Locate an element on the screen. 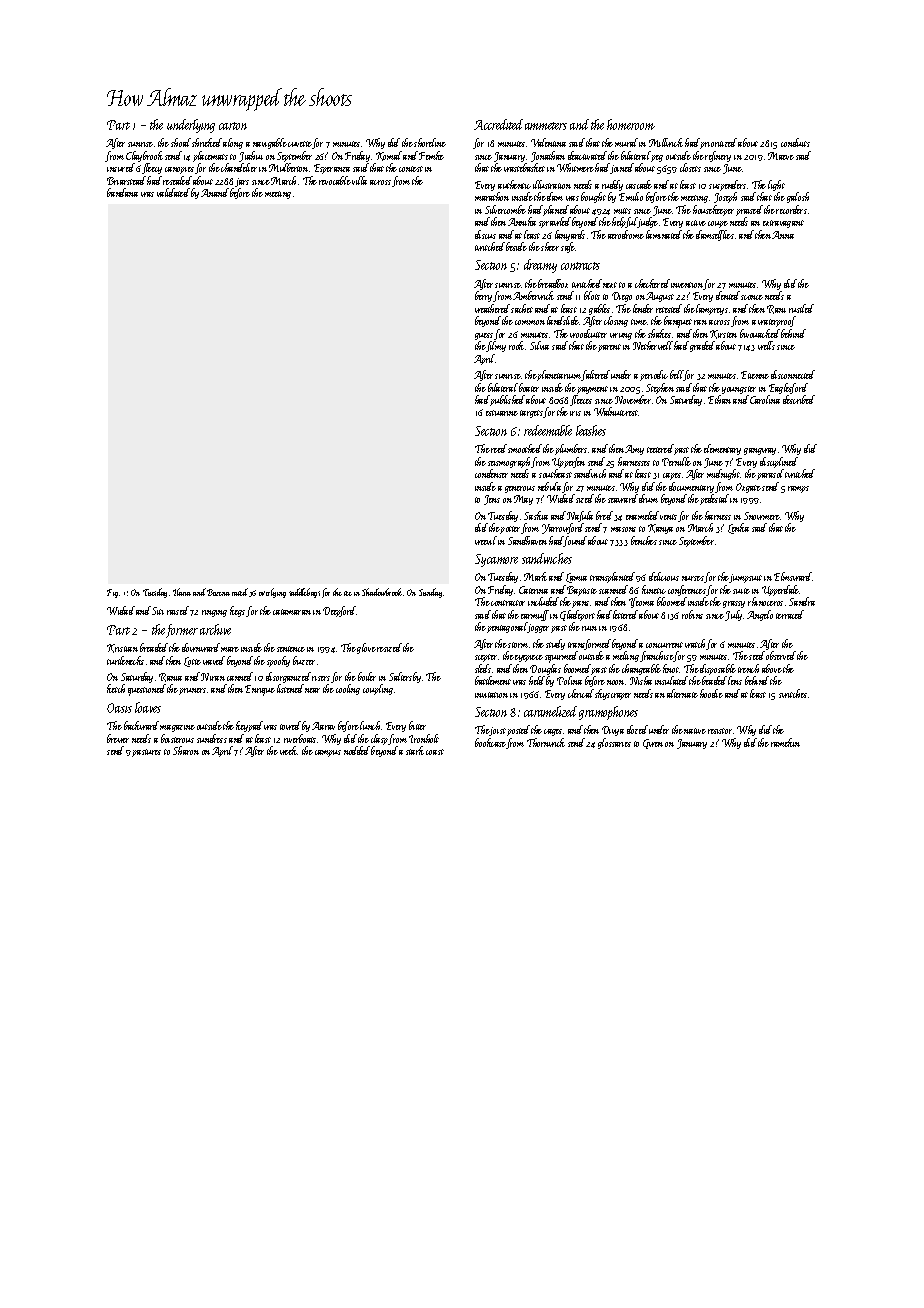 The width and height of the screenshot is (924, 1308). week is located at coordinates (289, 750).
